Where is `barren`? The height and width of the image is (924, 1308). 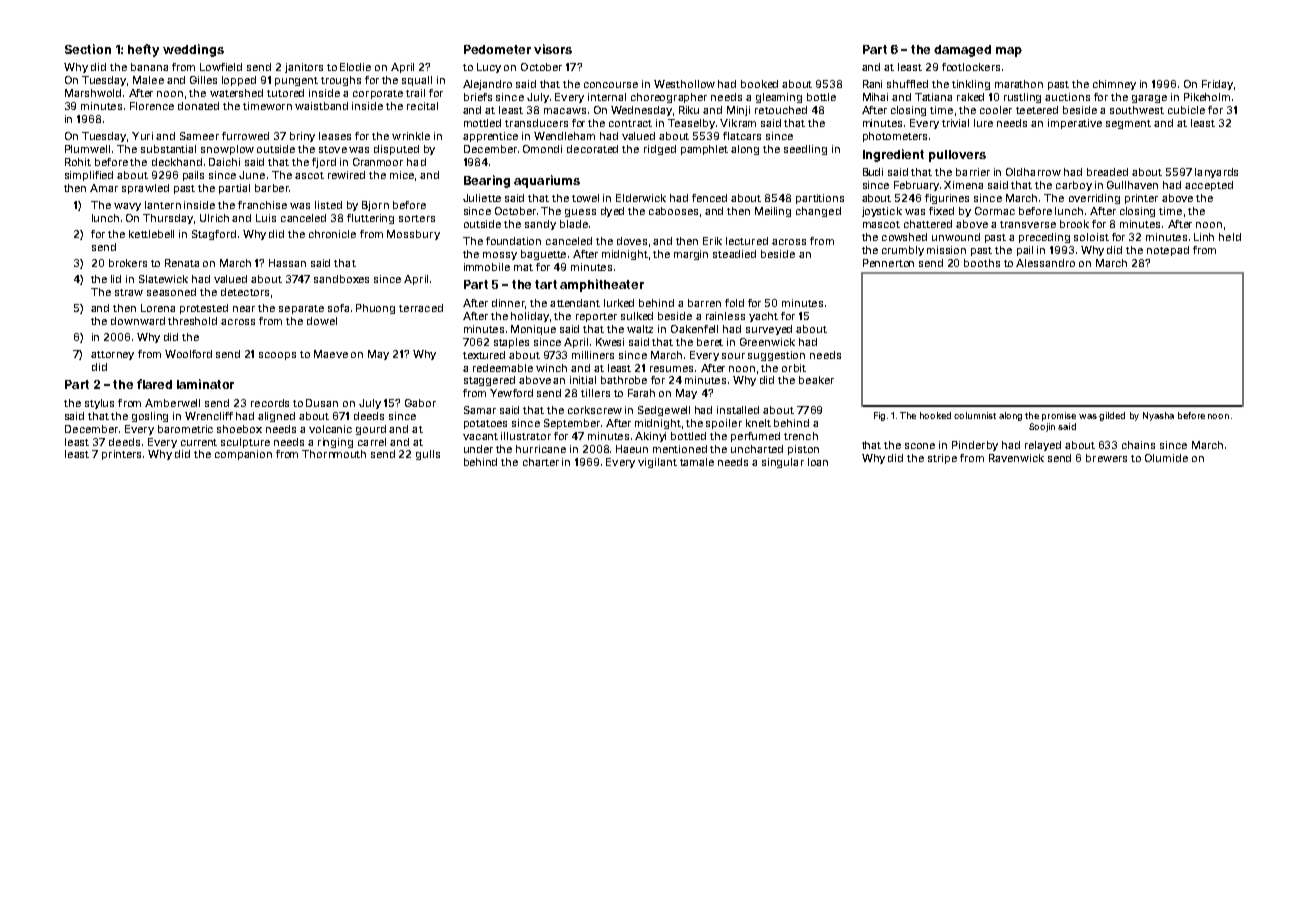 barren is located at coordinates (704, 303).
